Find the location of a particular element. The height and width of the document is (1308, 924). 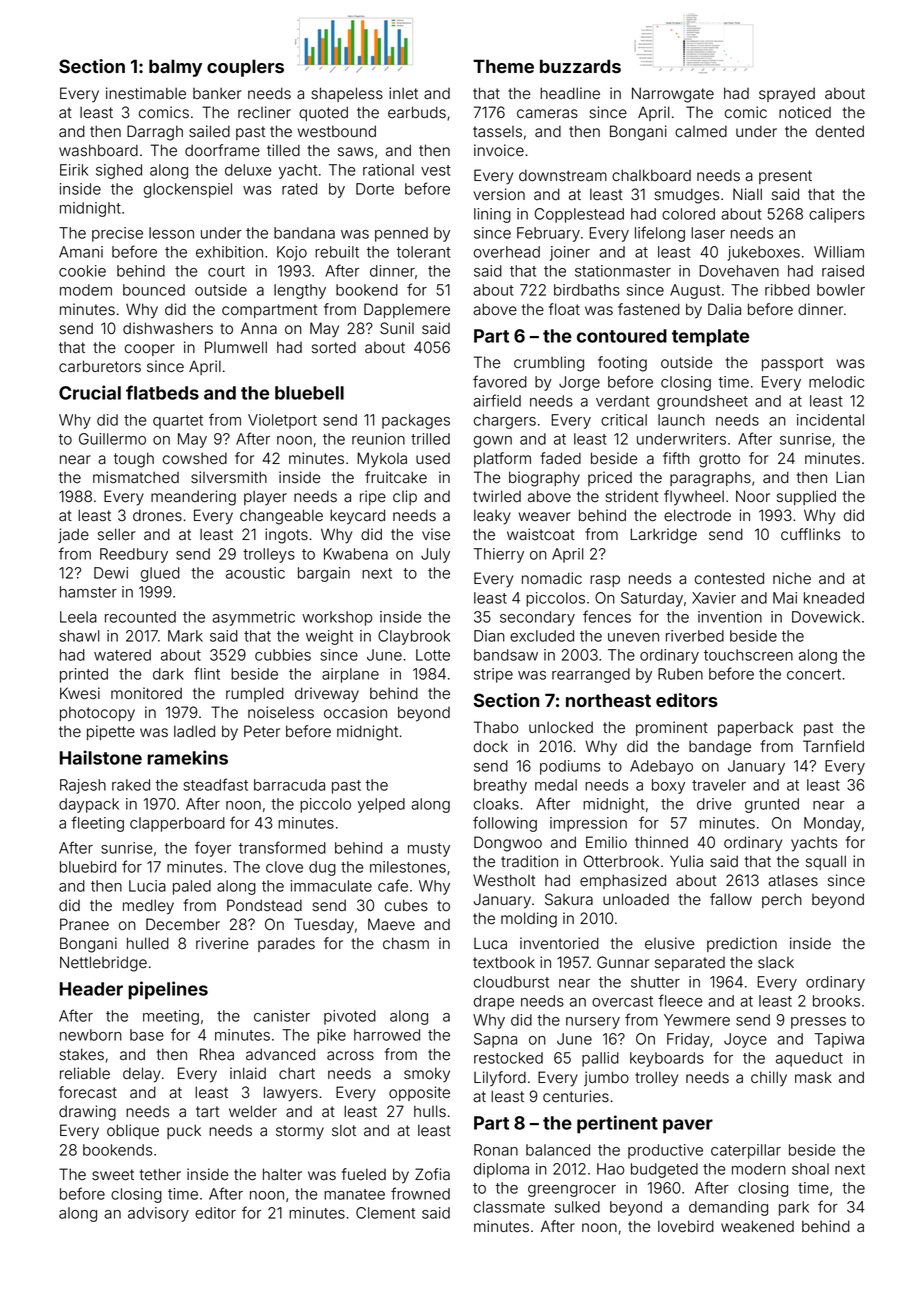

yelped is located at coordinates (381, 805).
